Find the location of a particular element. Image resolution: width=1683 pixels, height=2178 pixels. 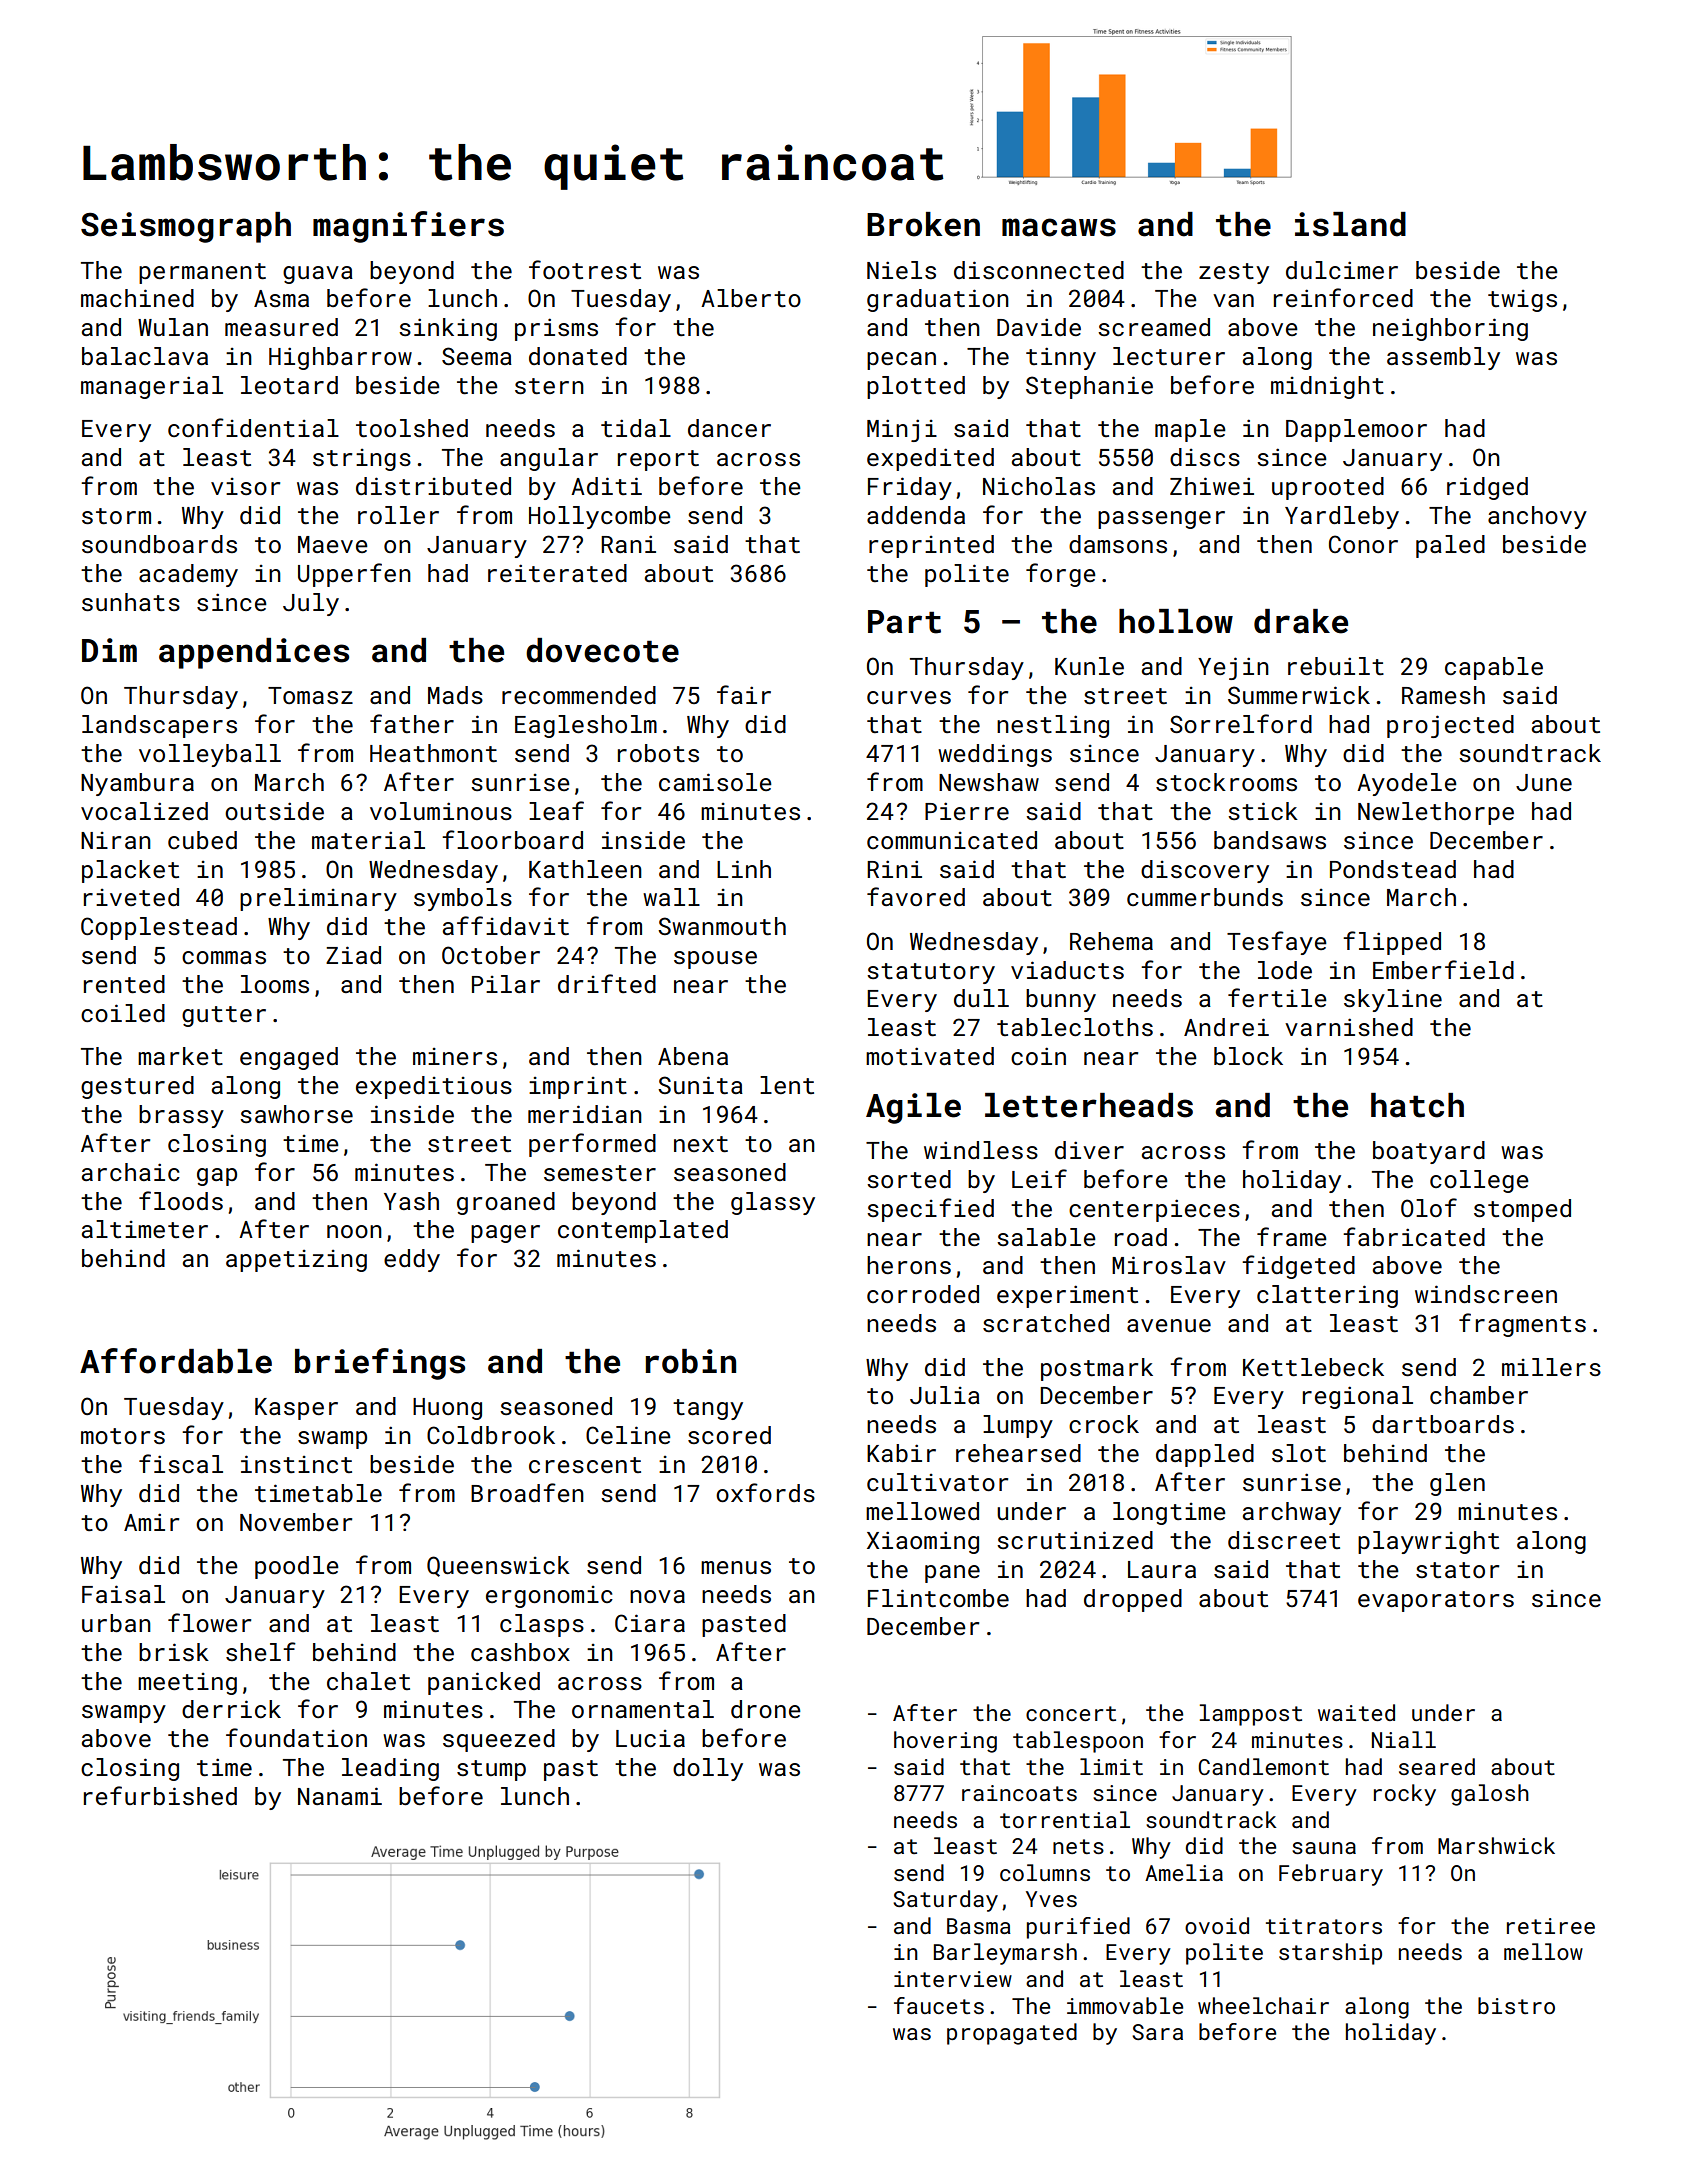

preliminary is located at coordinates (318, 899).
